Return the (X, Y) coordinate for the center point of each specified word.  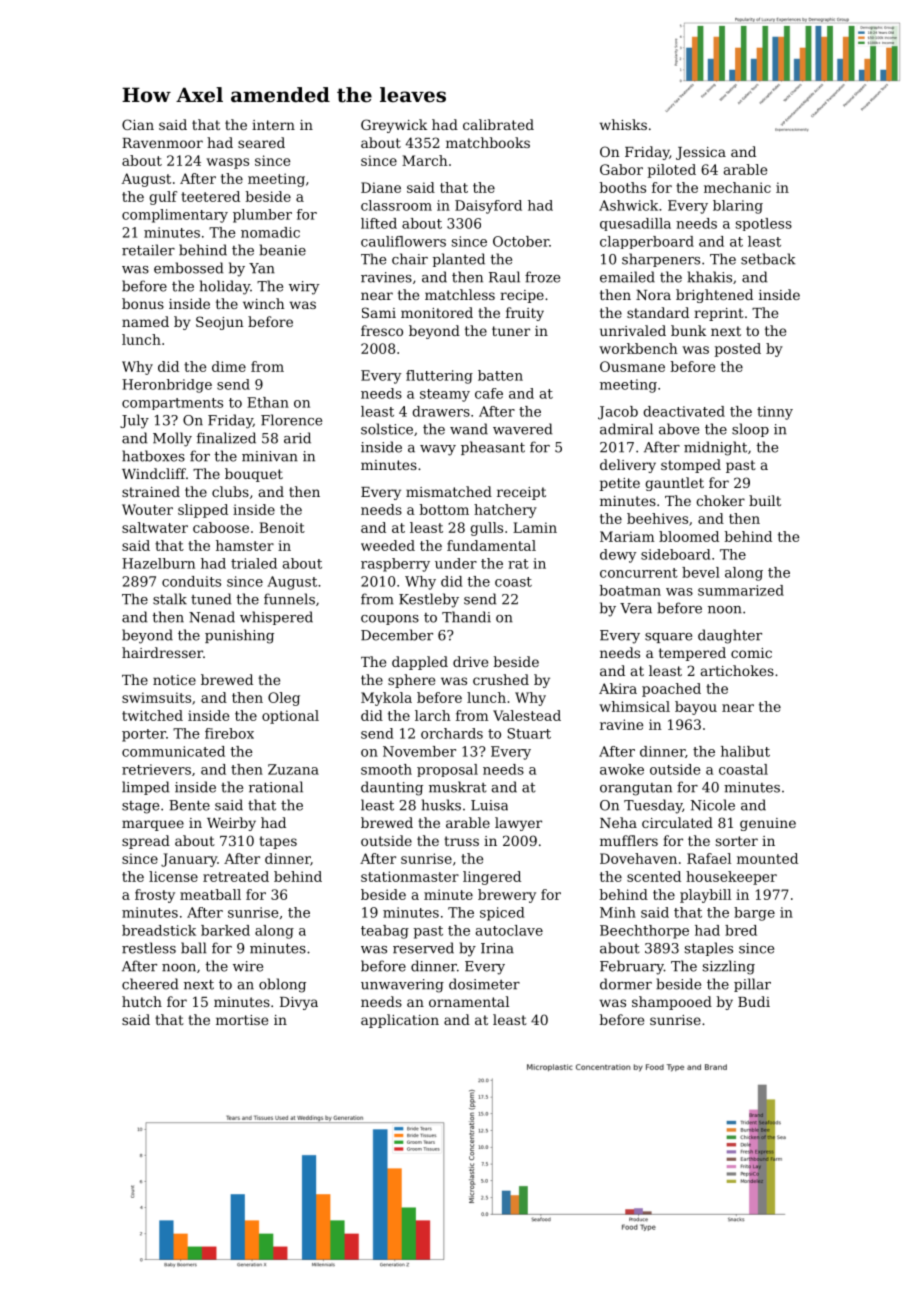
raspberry (395, 565)
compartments (172, 404)
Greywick (394, 126)
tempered (692, 654)
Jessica (701, 153)
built (765, 500)
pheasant (493, 448)
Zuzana (293, 769)
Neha (618, 822)
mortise (242, 1020)
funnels (289, 599)
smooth (386, 769)
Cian (138, 124)
